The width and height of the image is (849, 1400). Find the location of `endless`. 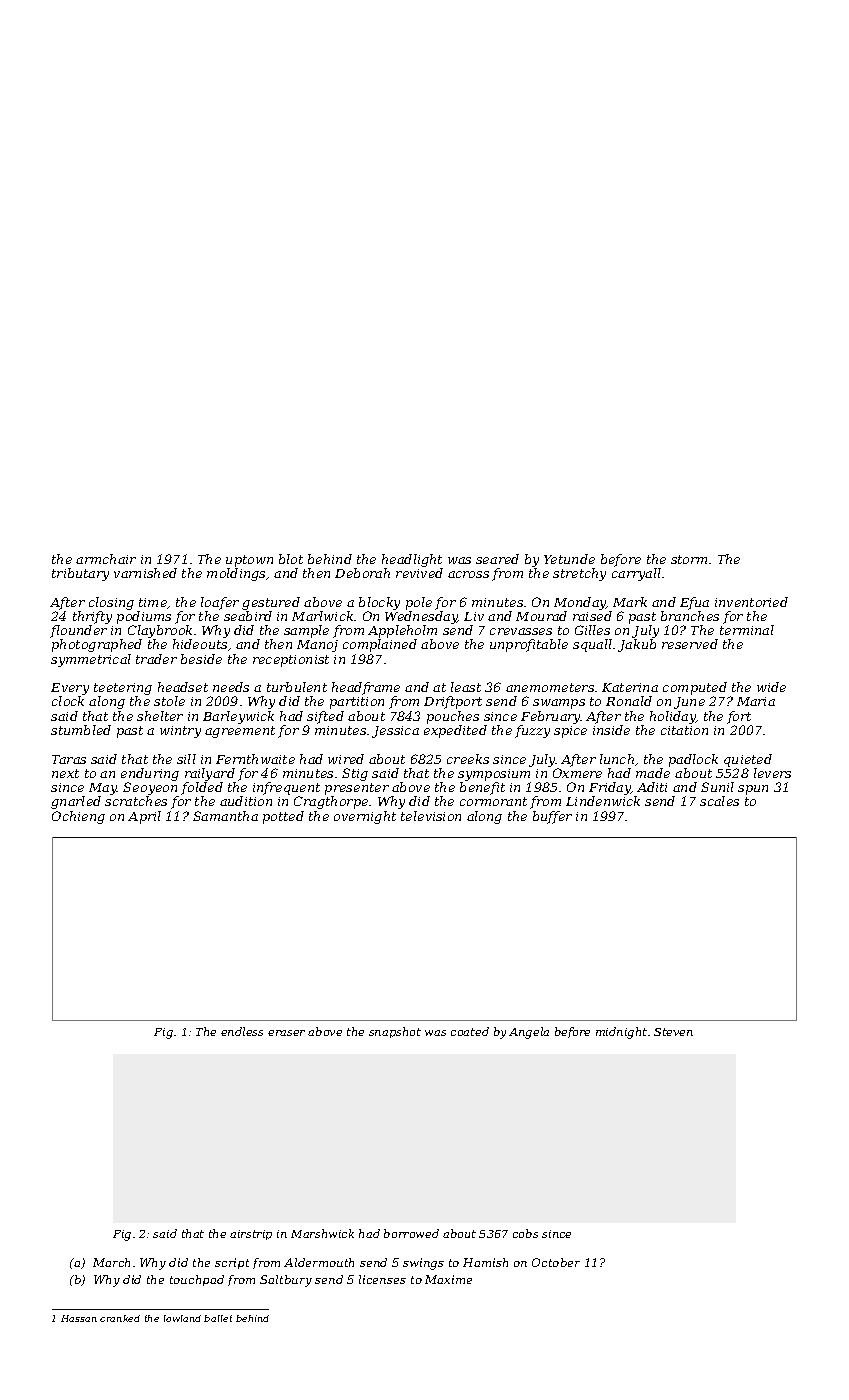

endless is located at coordinates (242, 1031).
